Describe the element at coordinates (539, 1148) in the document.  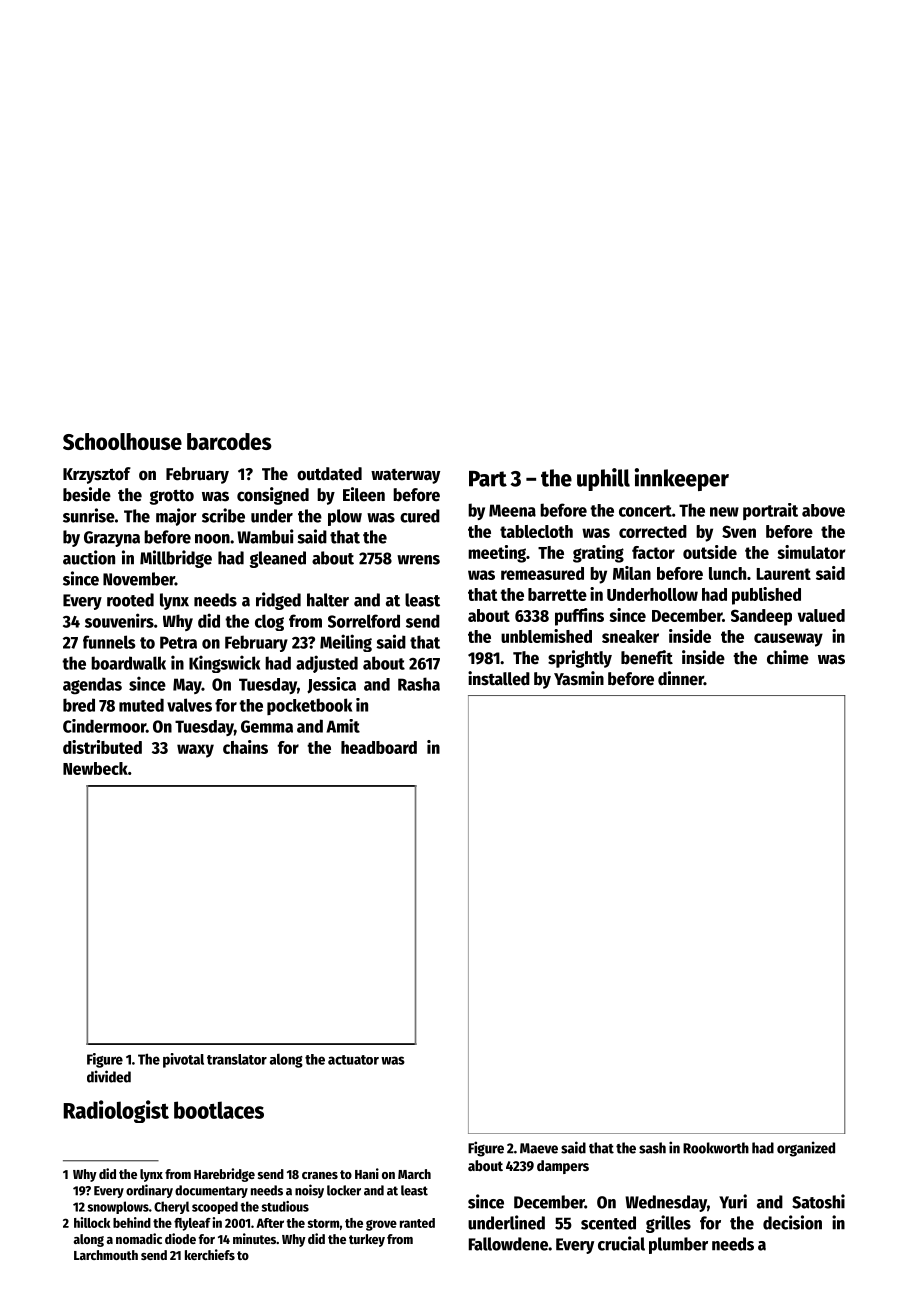
I see `Maeve` at that location.
